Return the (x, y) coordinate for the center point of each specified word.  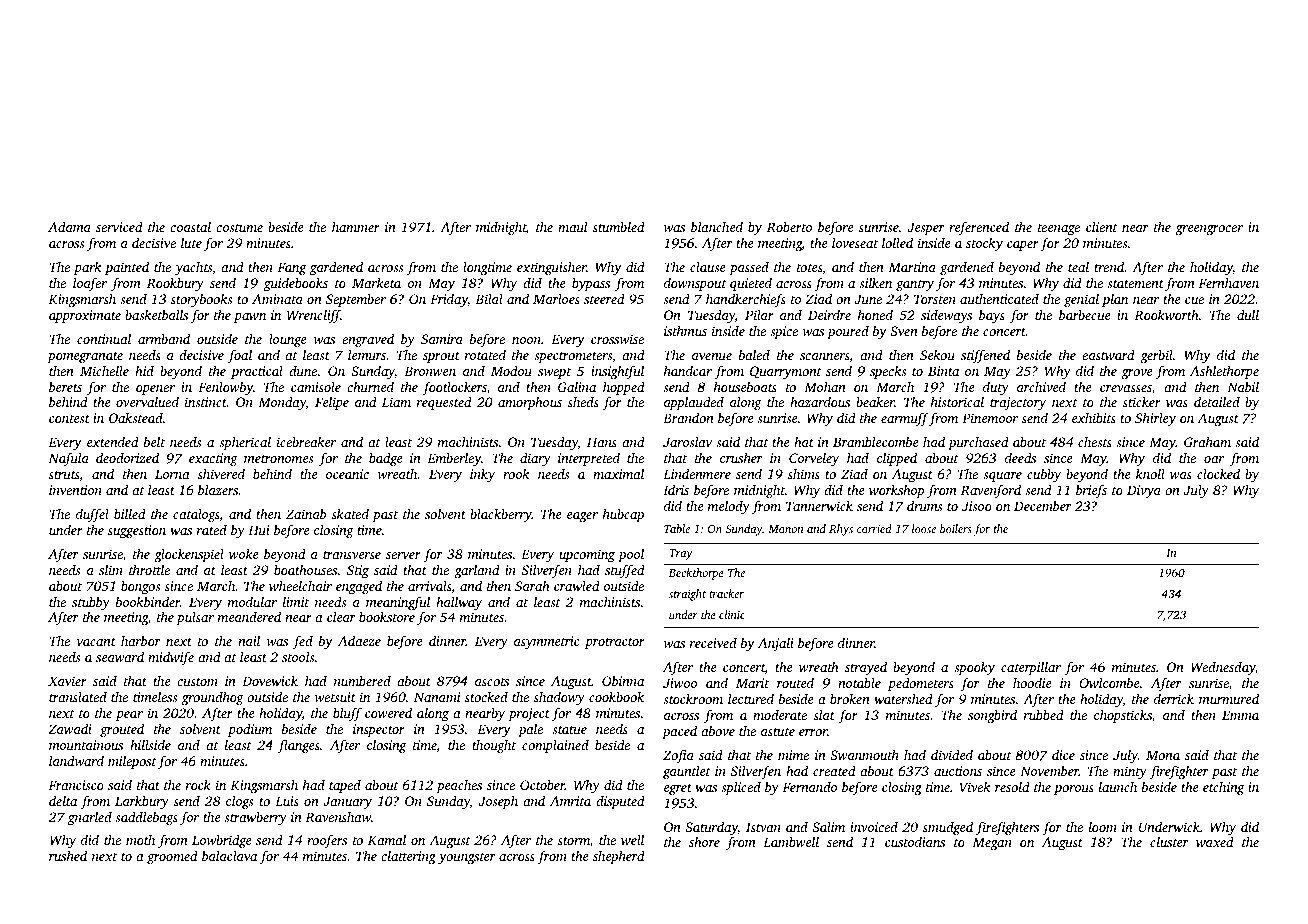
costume (239, 228)
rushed (68, 855)
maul (572, 227)
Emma (1240, 715)
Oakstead (136, 418)
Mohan (825, 387)
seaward (120, 656)
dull (1248, 314)
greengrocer (1209, 230)
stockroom (693, 699)
